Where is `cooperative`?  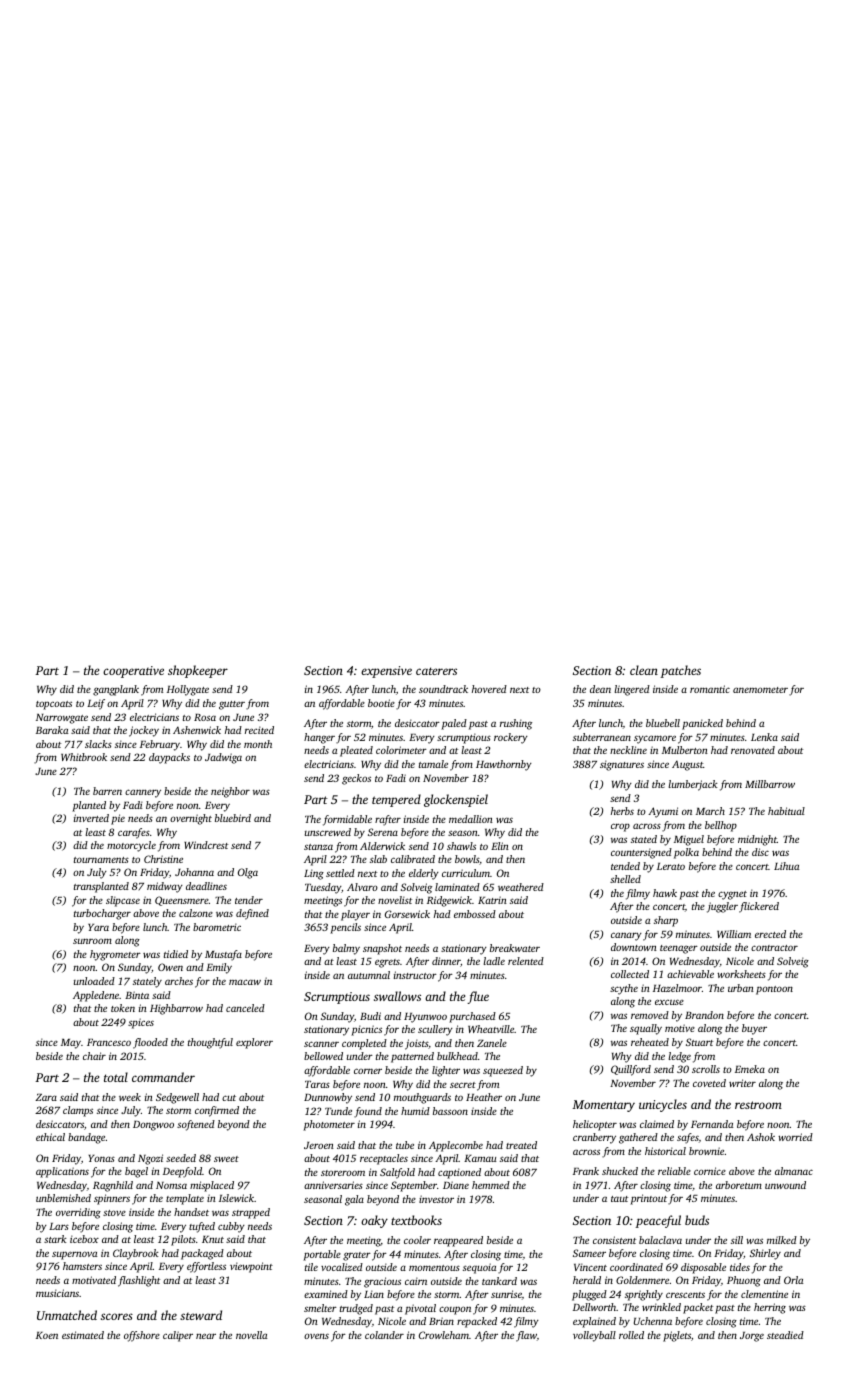 cooperative is located at coordinates (133, 672).
